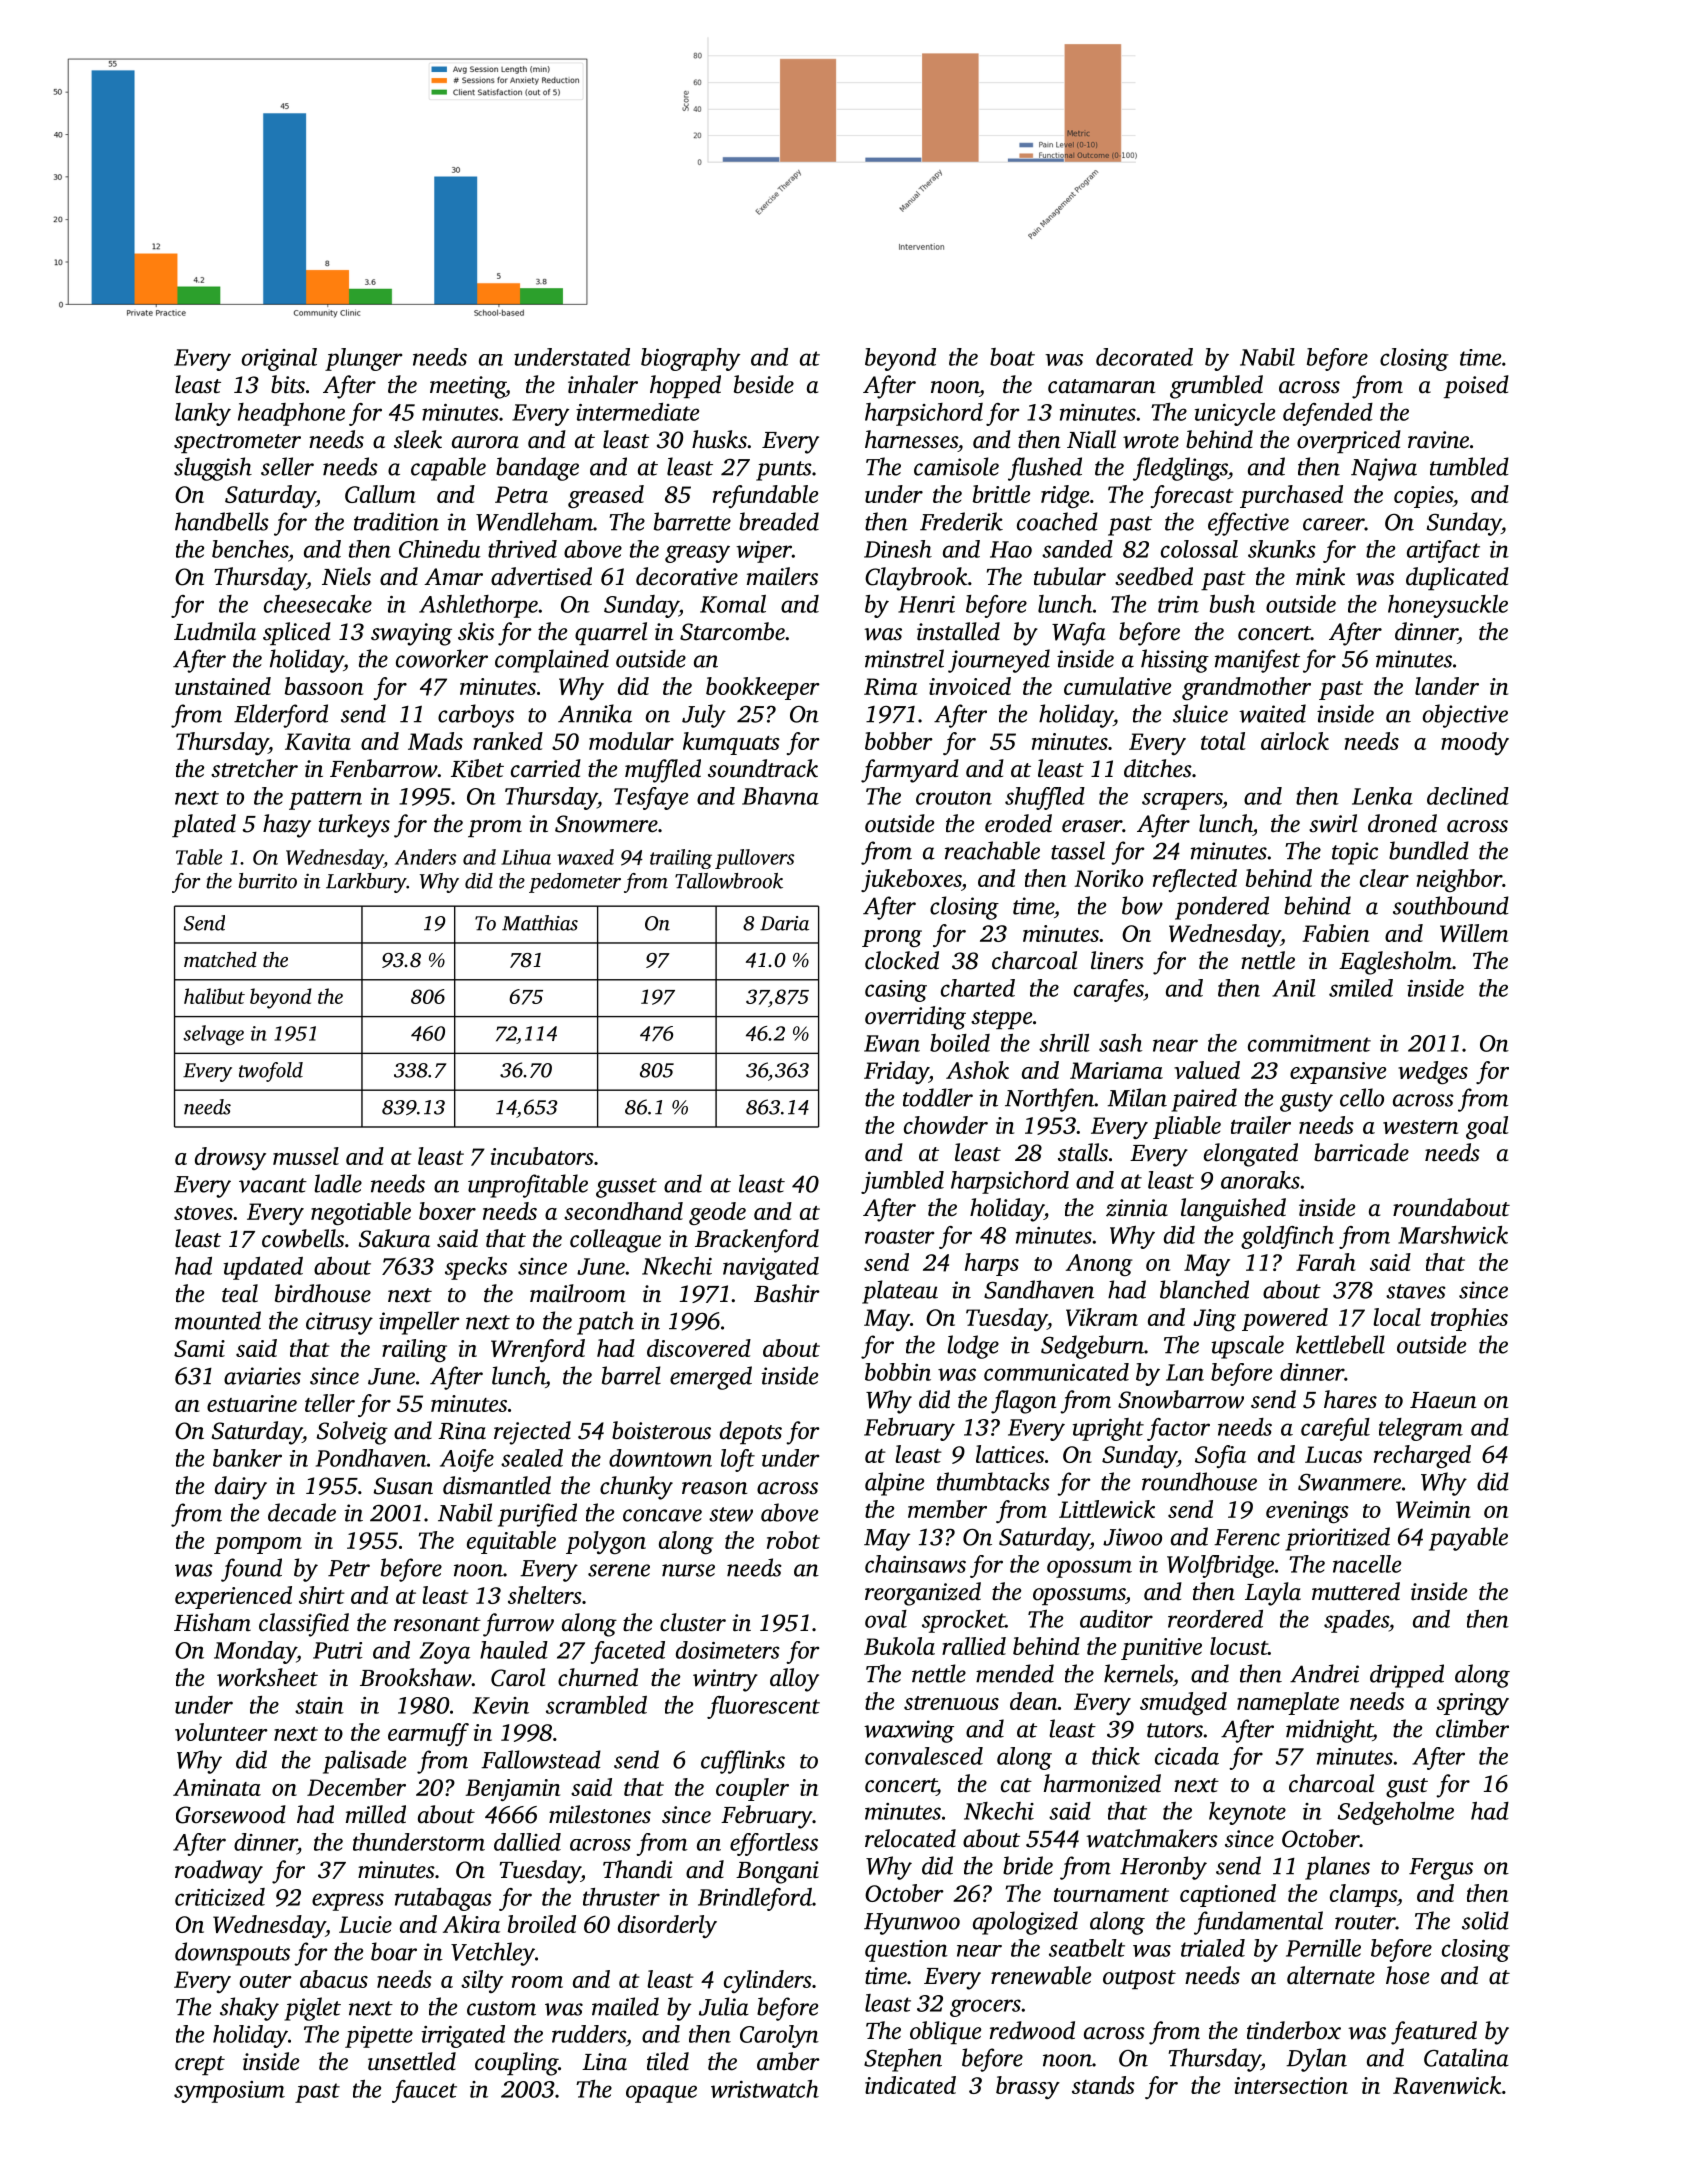 The width and height of the image is (1683, 2178). What do you see at coordinates (1459, 880) in the image?
I see `neighbor` at bounding box center [1459, 880].
